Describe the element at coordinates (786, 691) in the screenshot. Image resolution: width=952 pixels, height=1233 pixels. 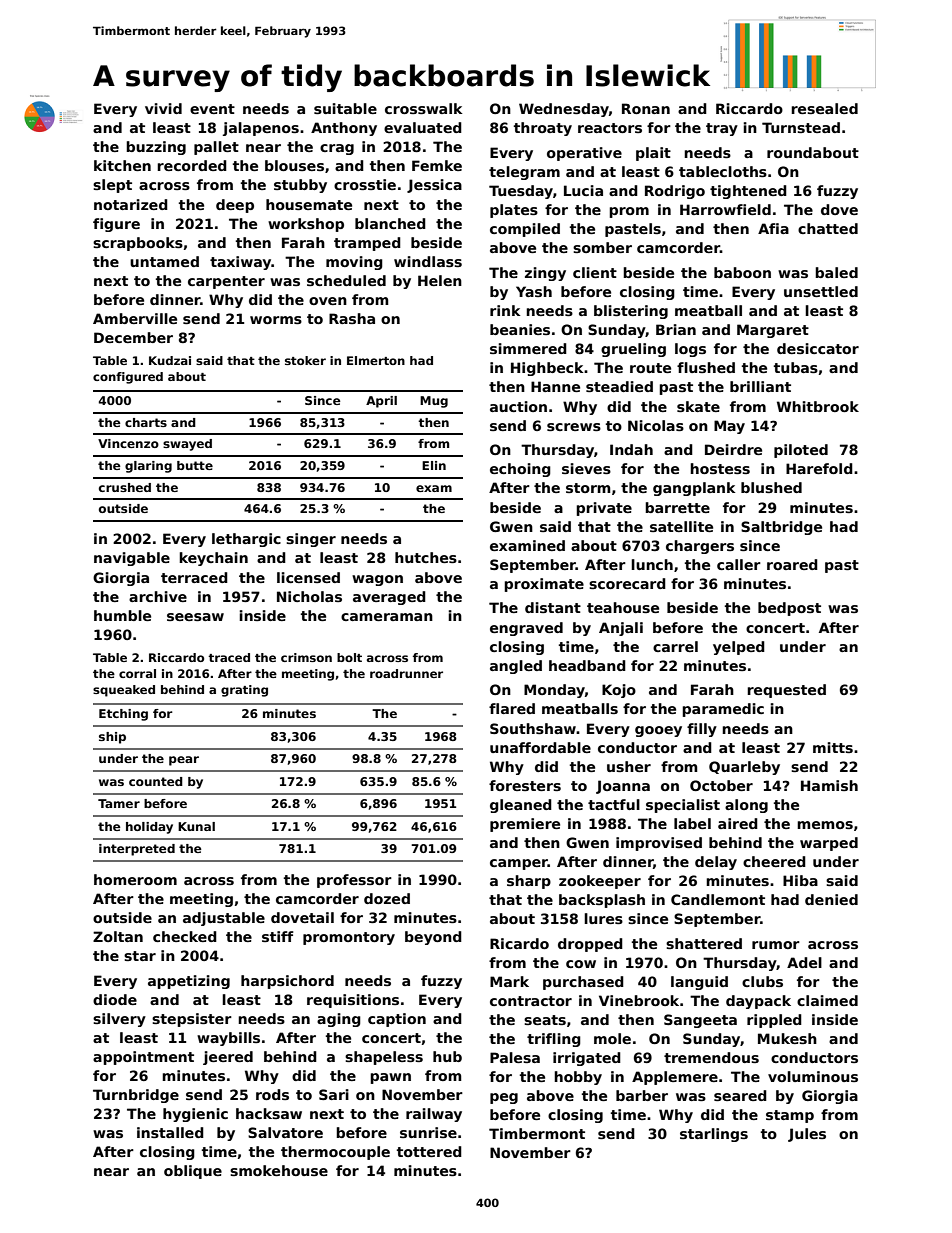
I see `requested` at that location.
